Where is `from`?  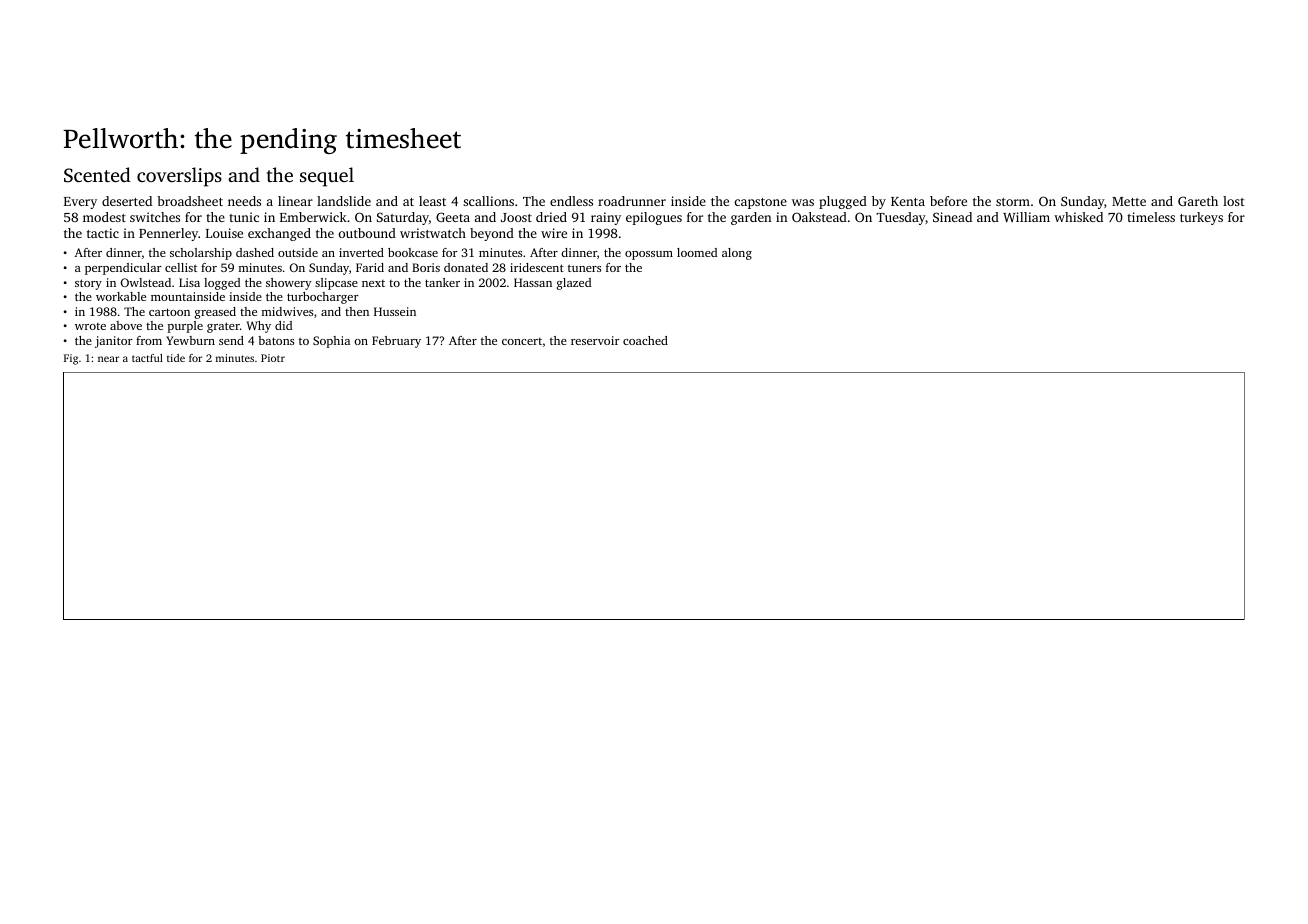 from is located at coordinates (149, 340).
